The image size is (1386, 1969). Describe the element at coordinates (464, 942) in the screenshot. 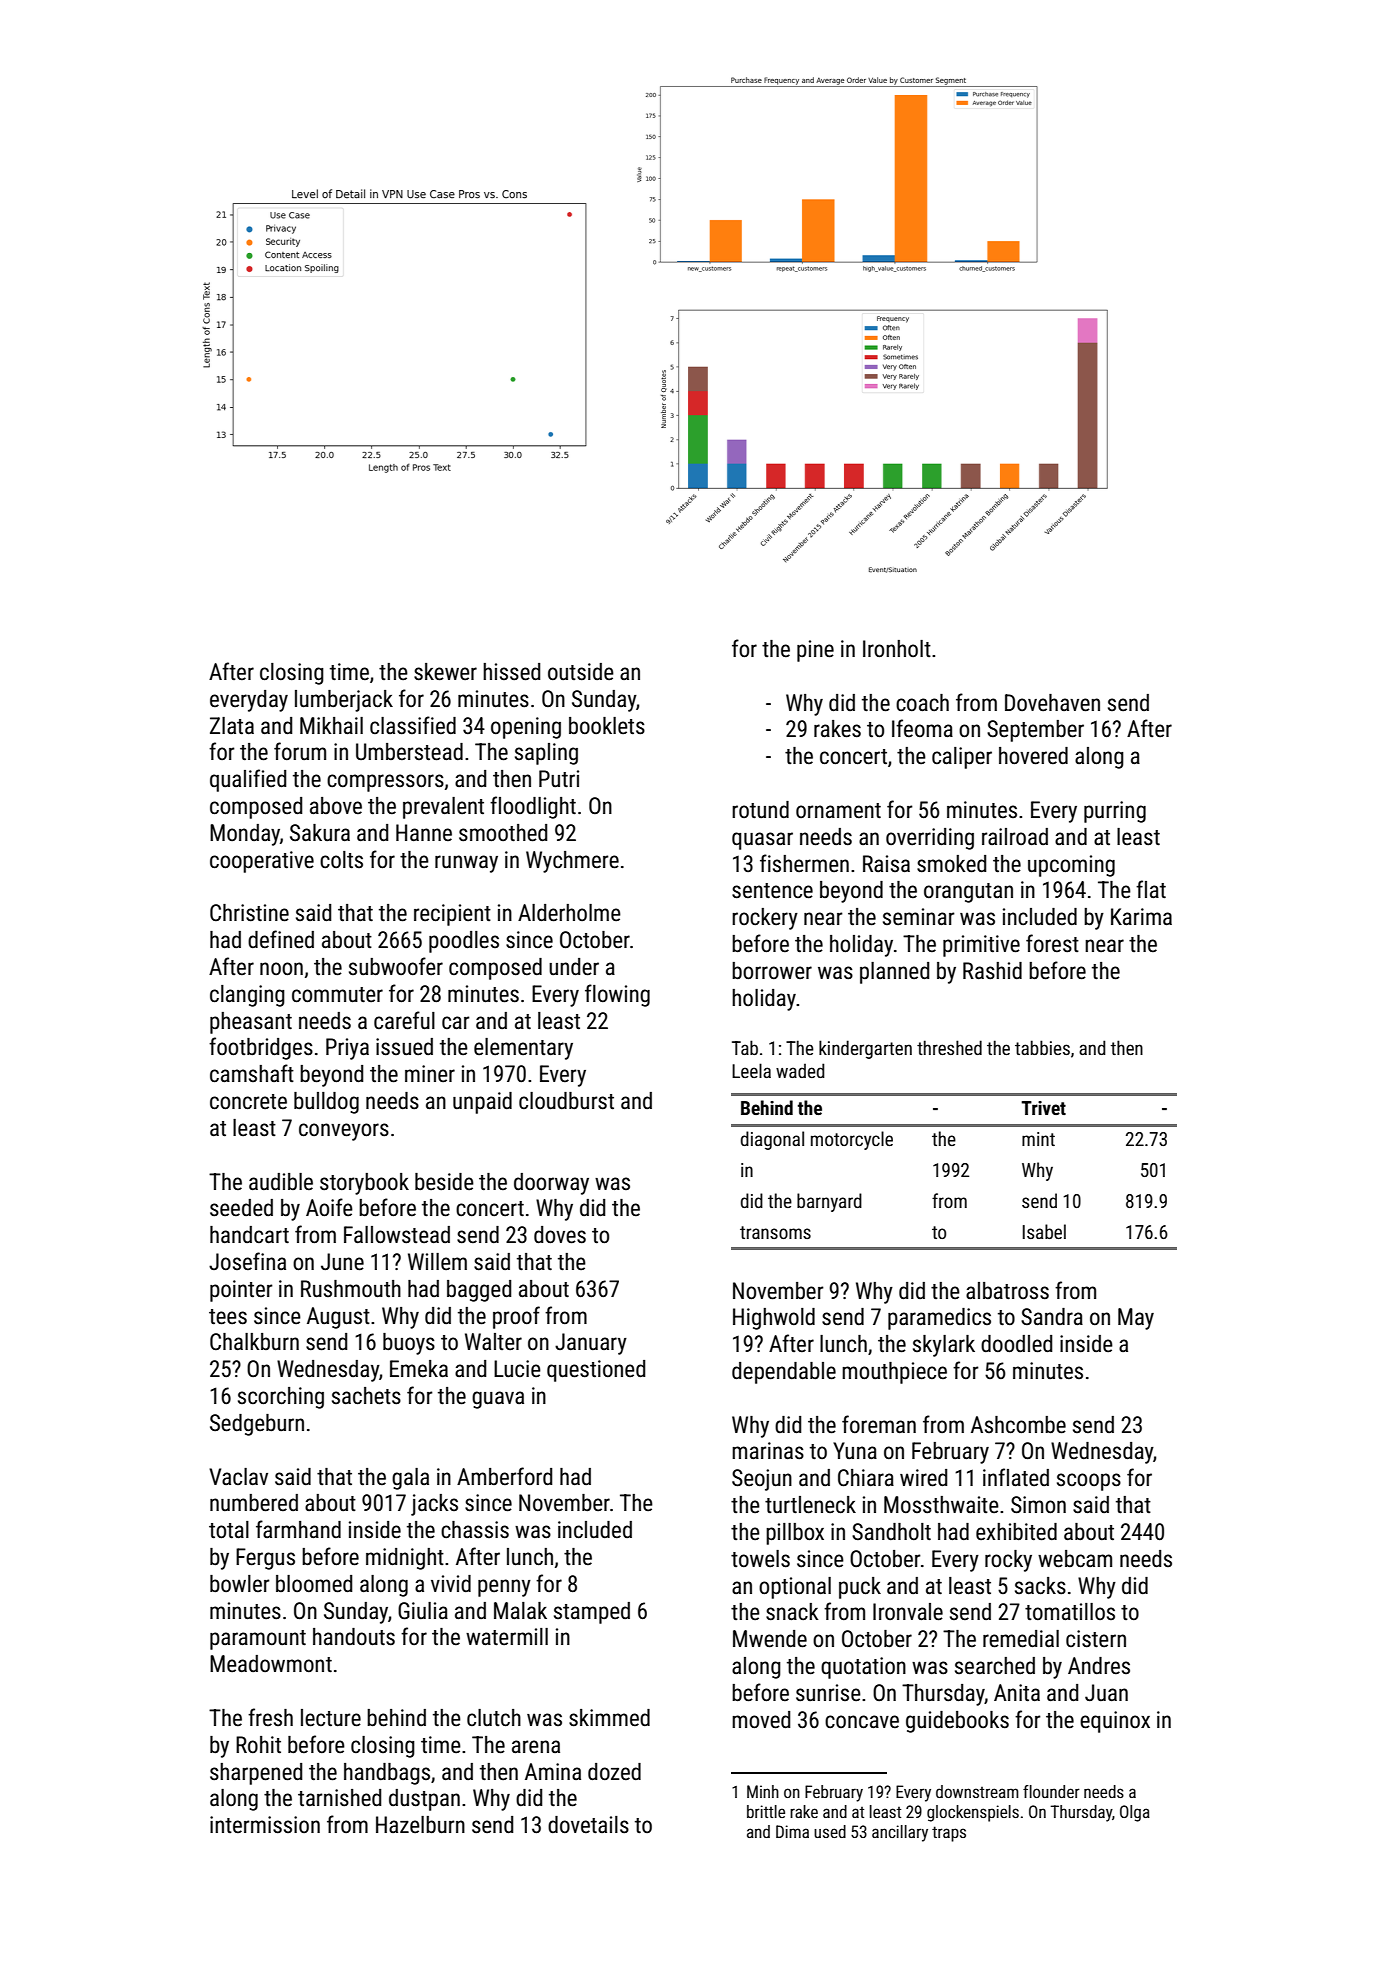

I see `poodles` at that location.
